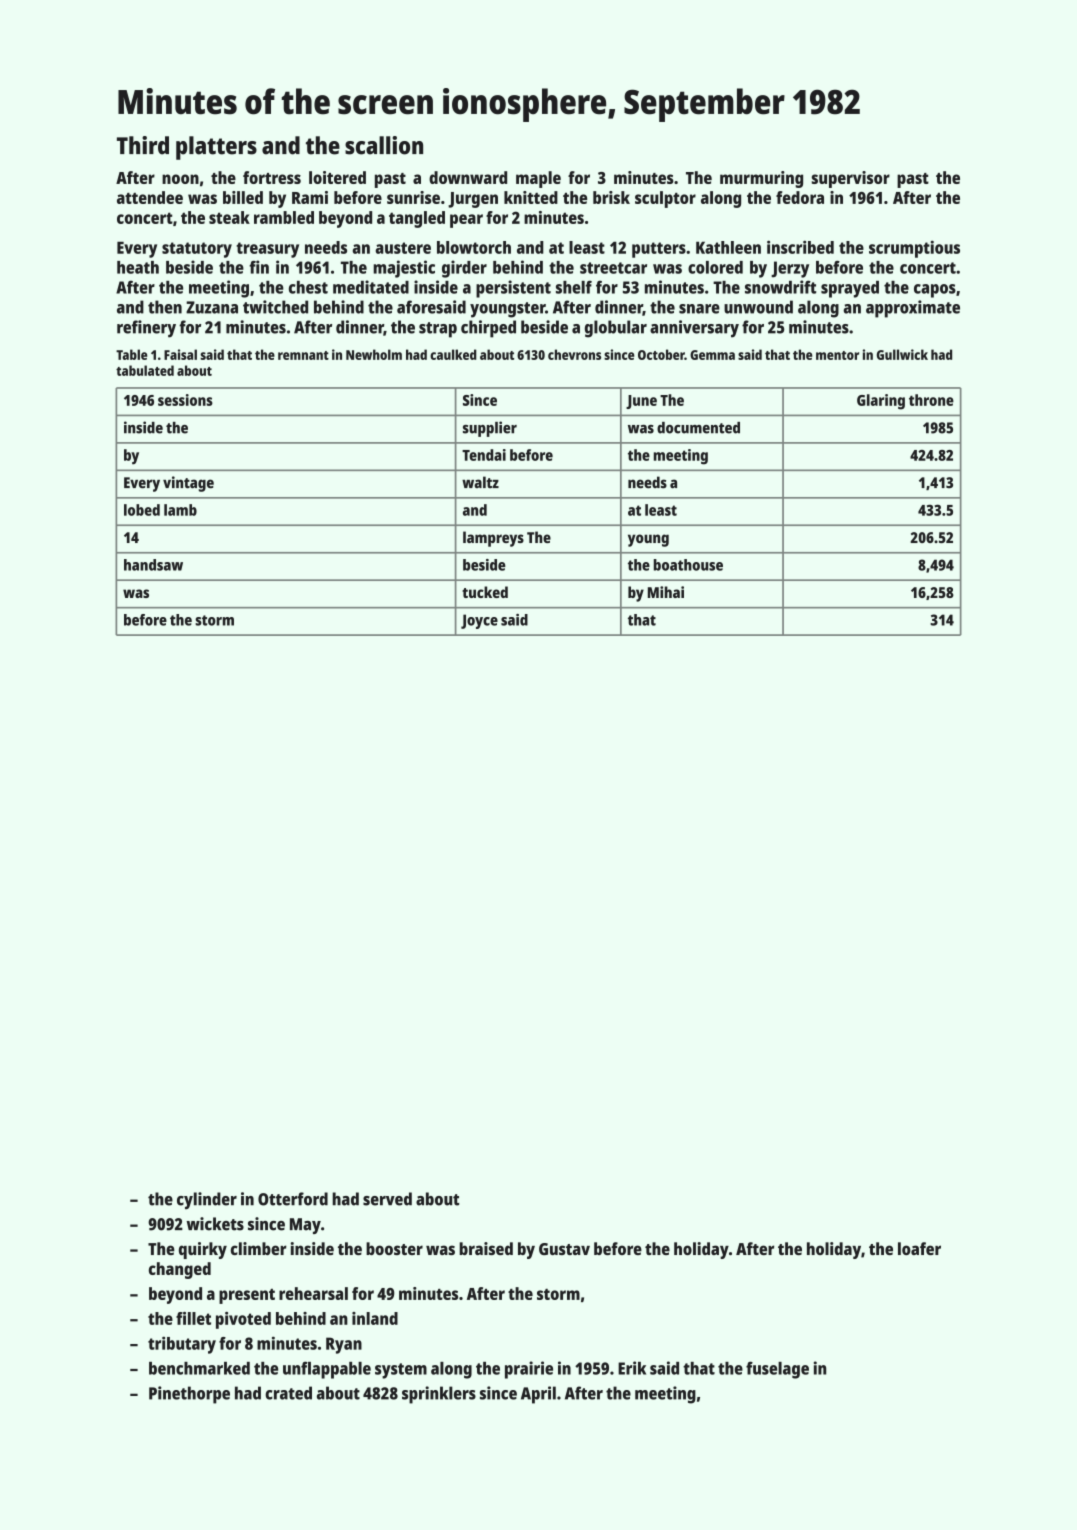 The height and width of the screenshot is (1530, 1077). I want to click on tucked, so click(485, 592).
